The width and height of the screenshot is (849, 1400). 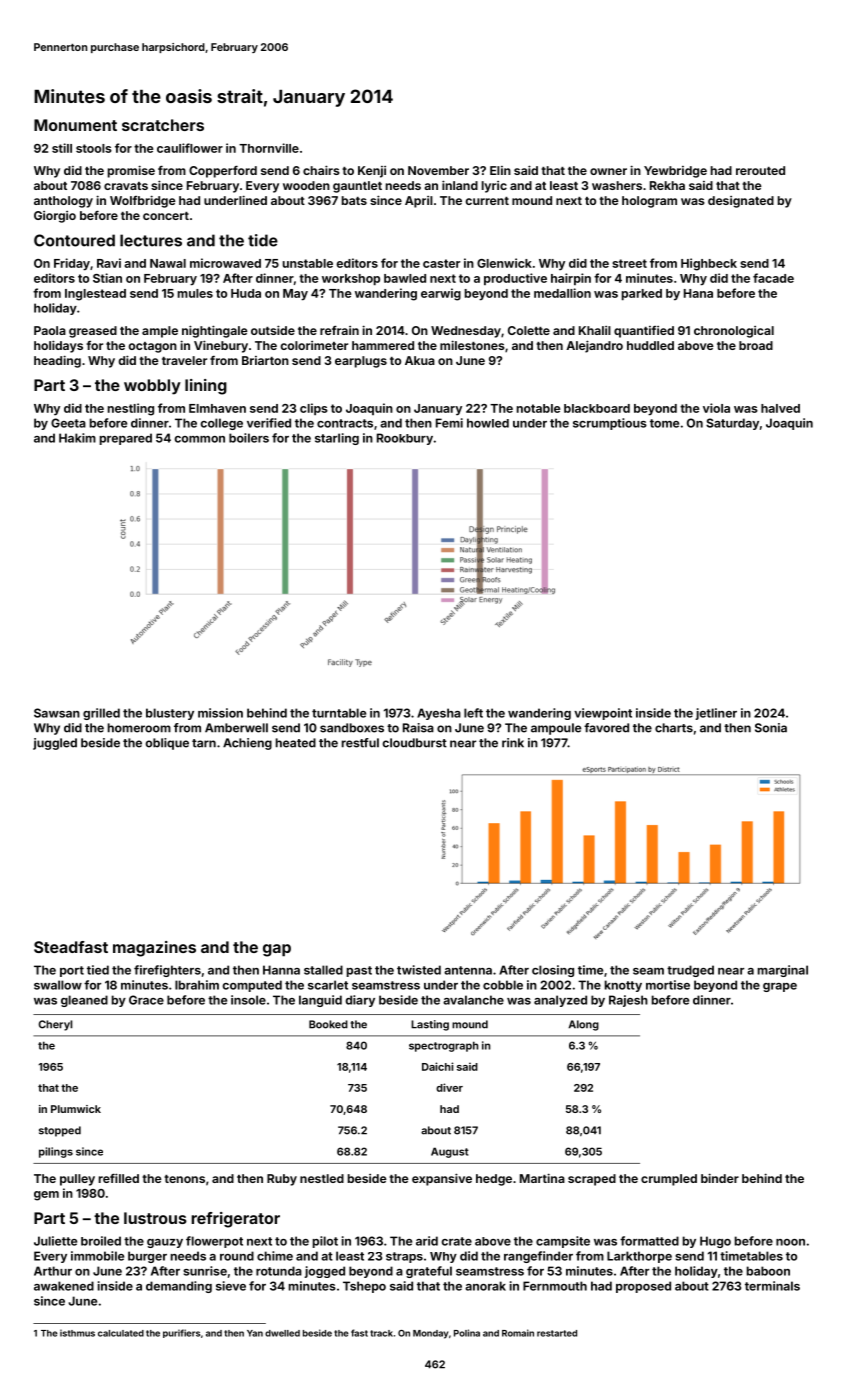 I want to click on antenna, so click(x=468, y=970).
